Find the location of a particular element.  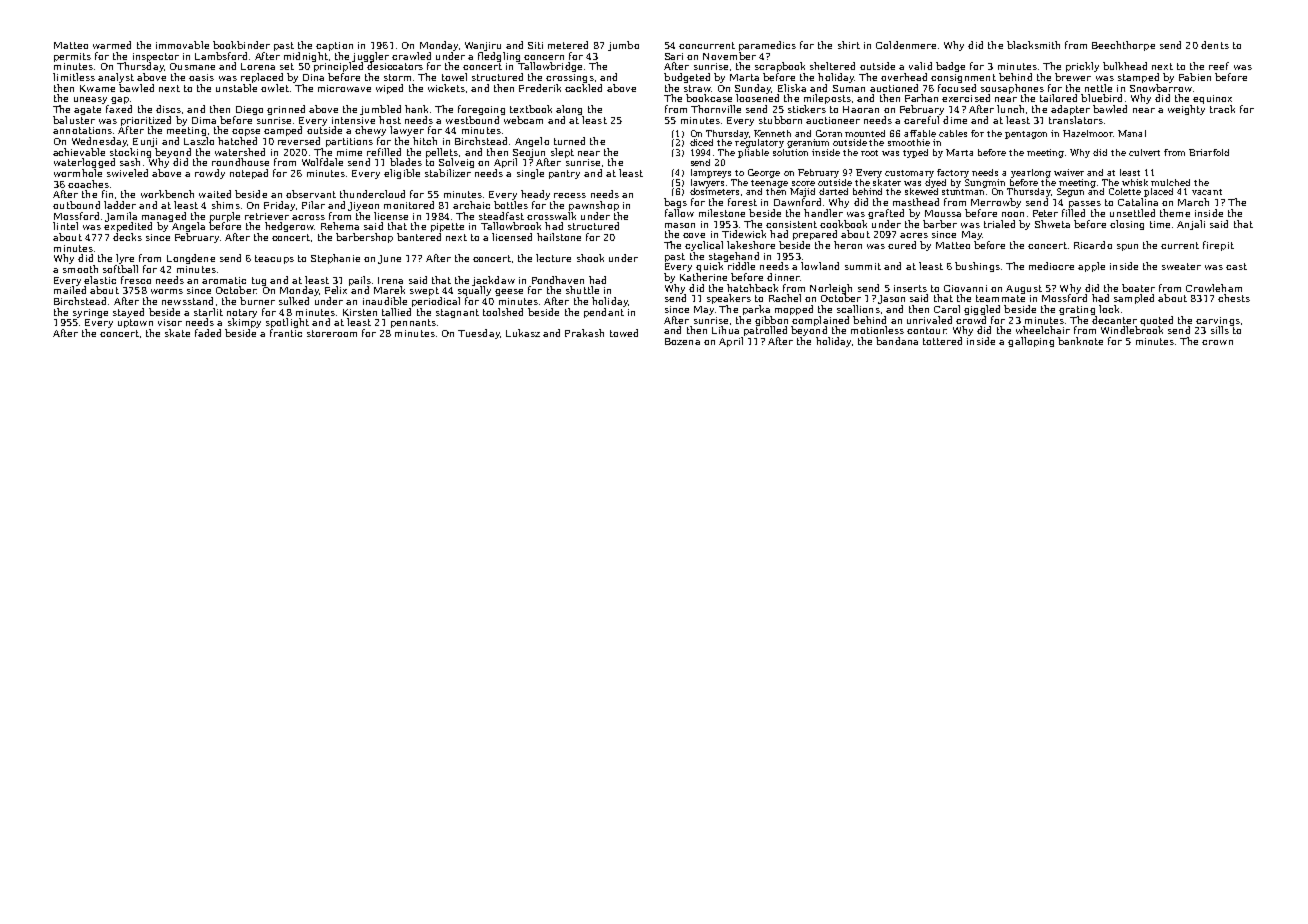

adapter is located at coordinates (1070, 110).
